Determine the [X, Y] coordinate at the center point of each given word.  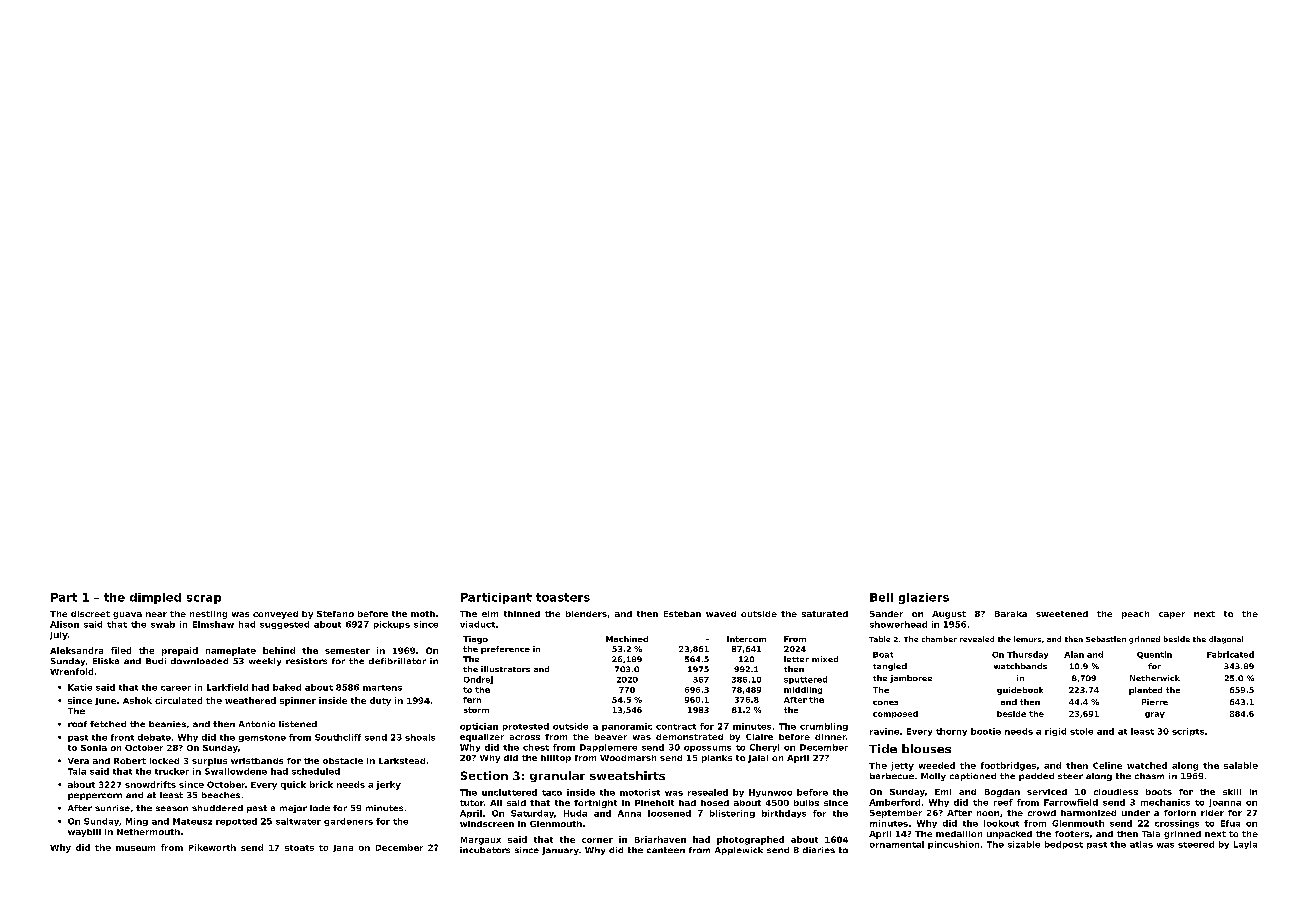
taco [552, 793]
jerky [388, 785]
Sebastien [1106, 639]
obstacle [343, 761]
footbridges [1008, 766]
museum [135, 848]
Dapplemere [608, 748]
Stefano [335, 614]
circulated [178, 700]
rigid [1055, 732]
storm [476, 710]
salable [1241, 765]
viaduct [477, 624]
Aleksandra [76, 650]
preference [505, 650]
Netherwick [1155, 678]
